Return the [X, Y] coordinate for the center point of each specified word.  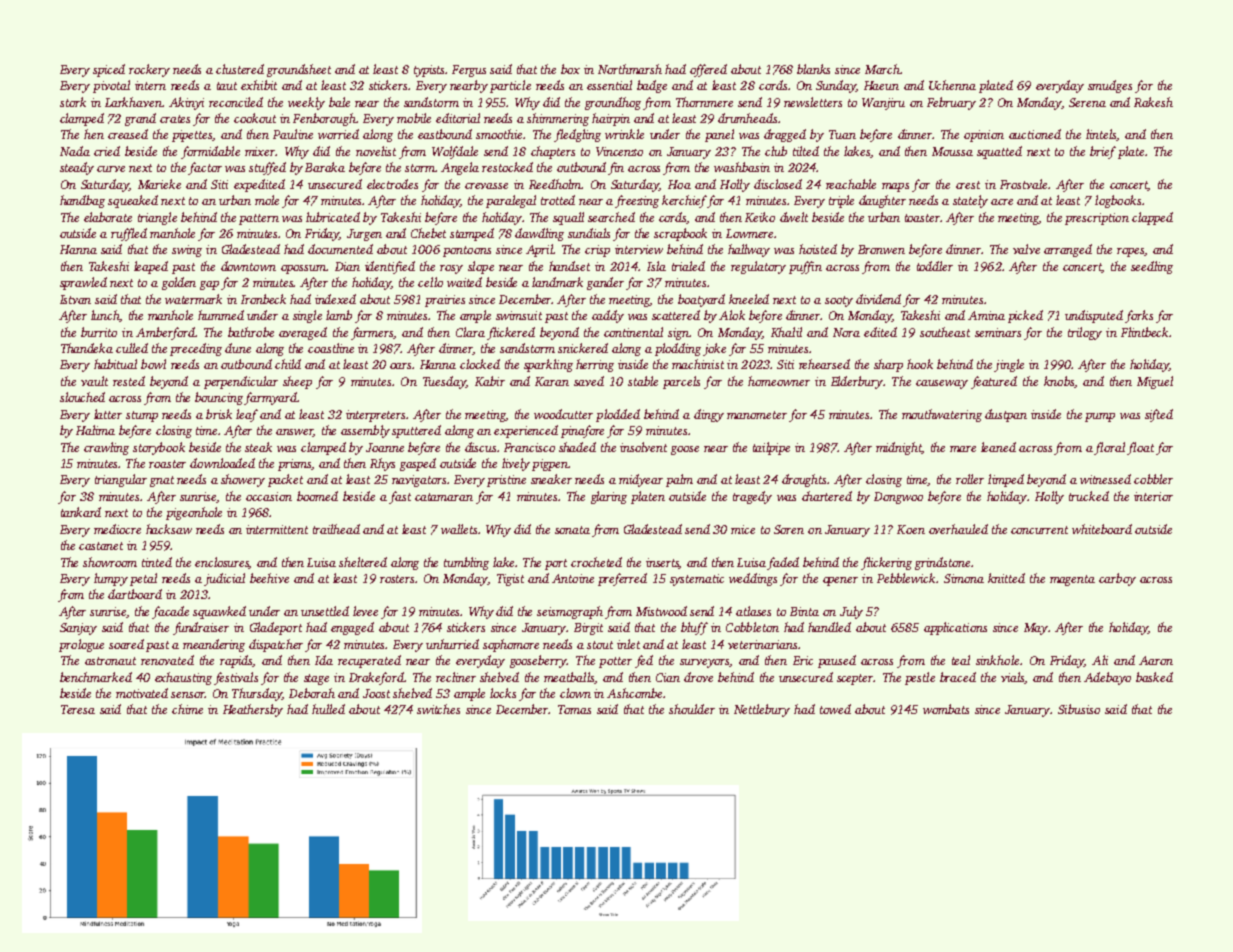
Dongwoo [898, 498]
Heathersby [253, 710]
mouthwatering [942, 415]
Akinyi [186, 103]
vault [94, 381]
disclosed [778, 184]
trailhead [336, 529]
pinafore [582, 431]
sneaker [551, 479]
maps [895, 187]
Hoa [679, 184]
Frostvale [1023, 184]
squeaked [133, 201]
